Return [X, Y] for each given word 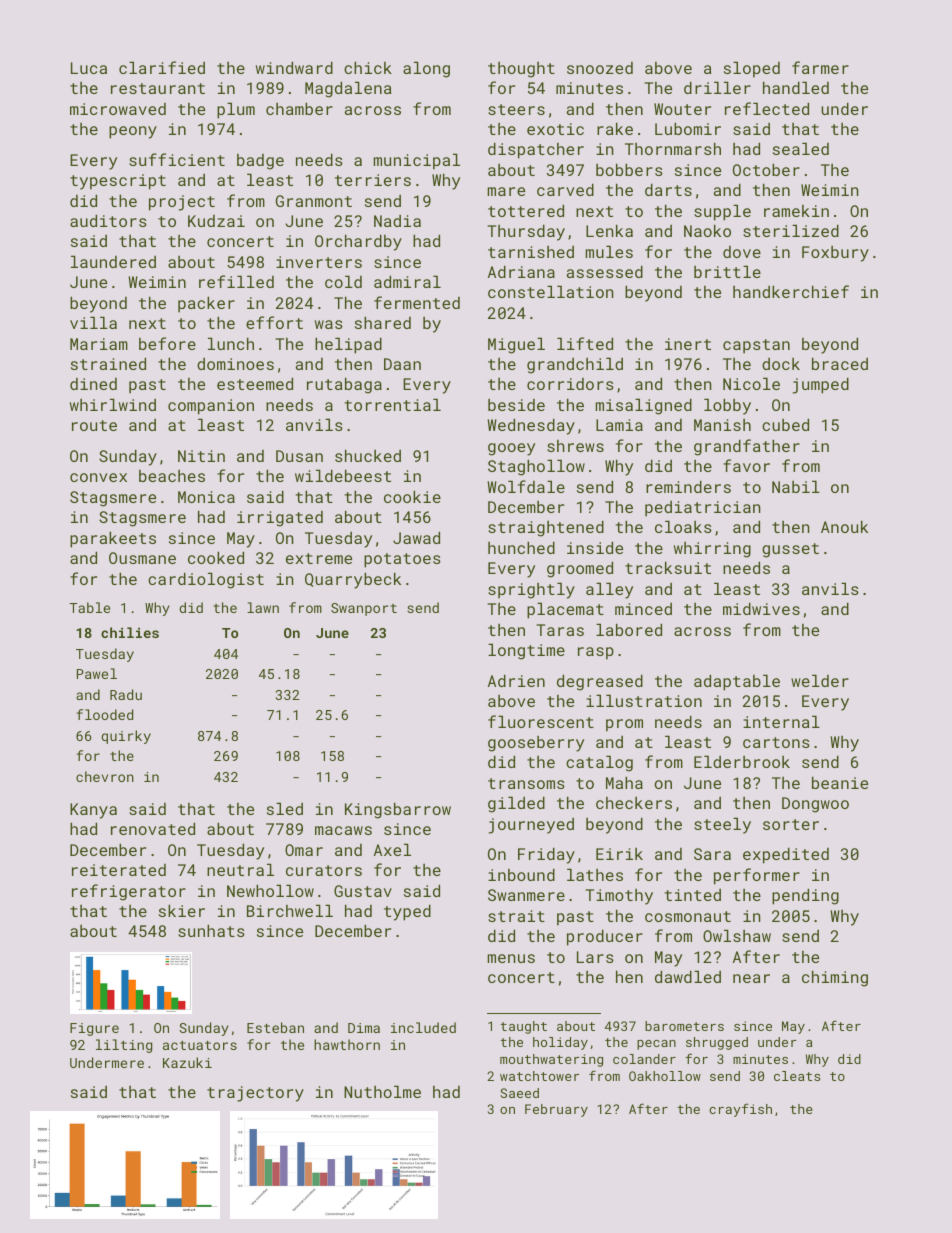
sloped [752, 69]
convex [98, 477]
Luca [89, 68]
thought [521, 70]
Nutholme [382, 1091]
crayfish [740, 1110]
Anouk [844, 526]
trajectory [255, 1094]
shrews [575, 446]
